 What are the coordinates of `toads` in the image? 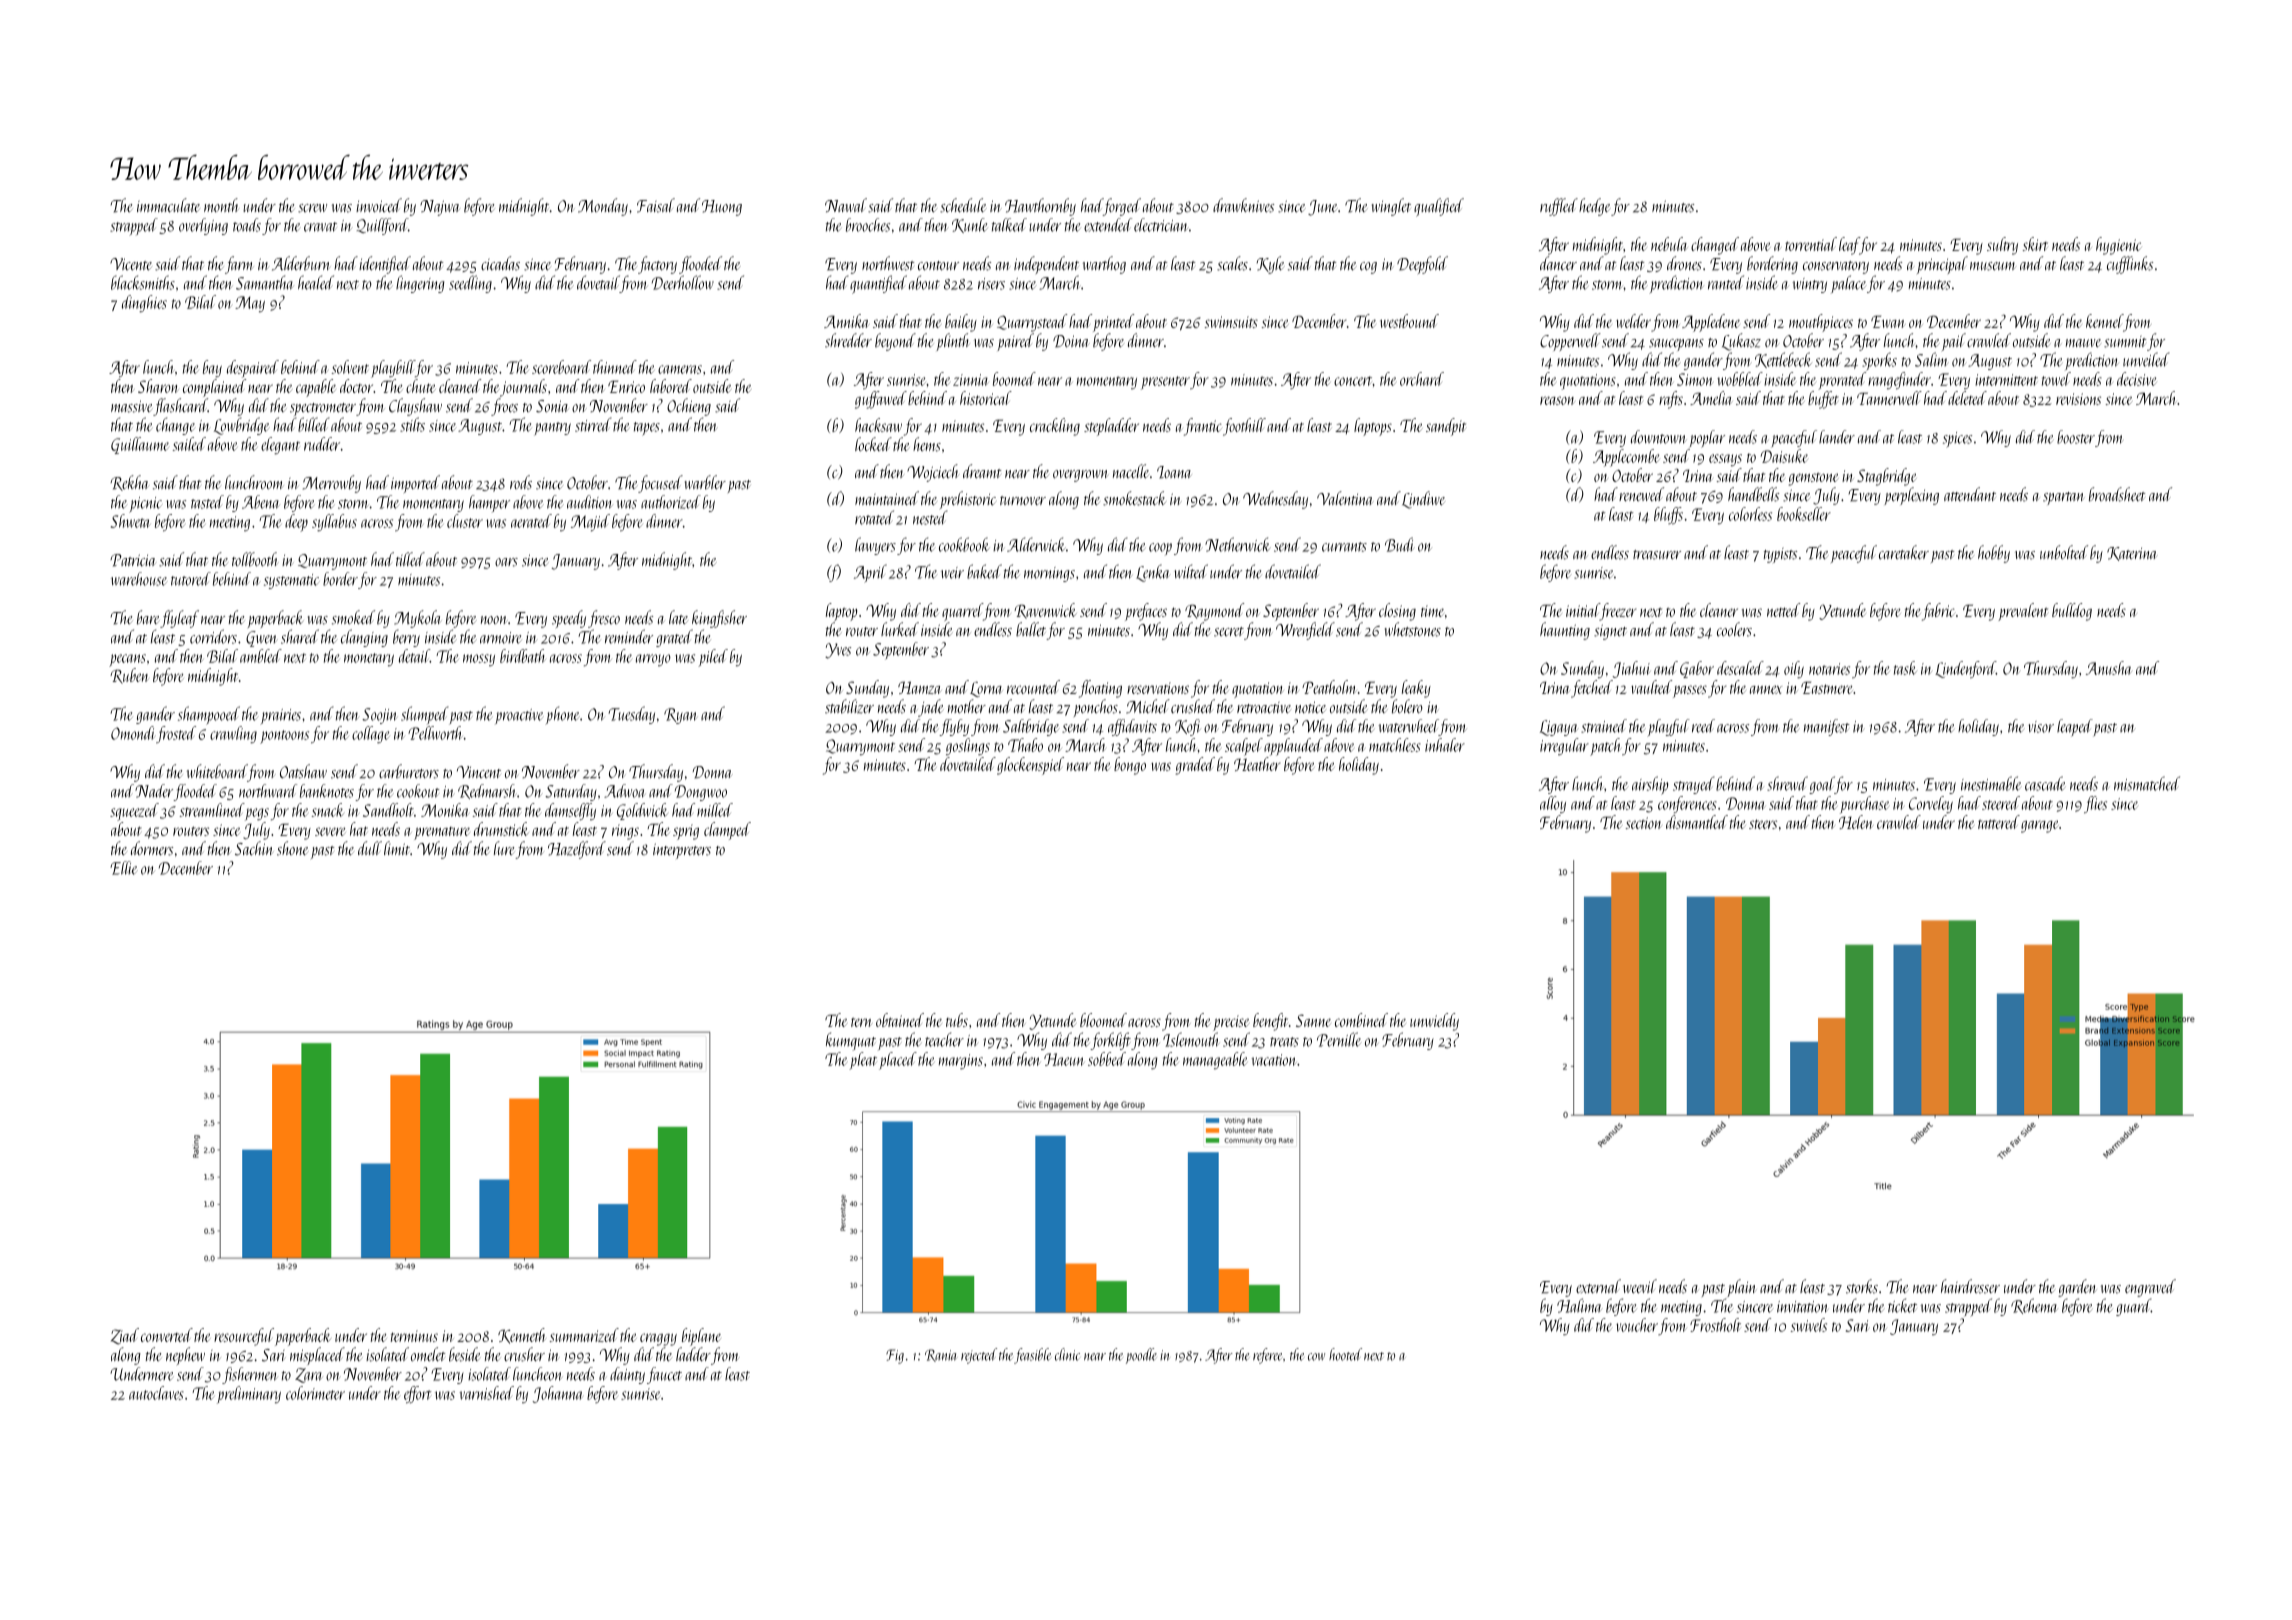 It's located at (247, 225).
